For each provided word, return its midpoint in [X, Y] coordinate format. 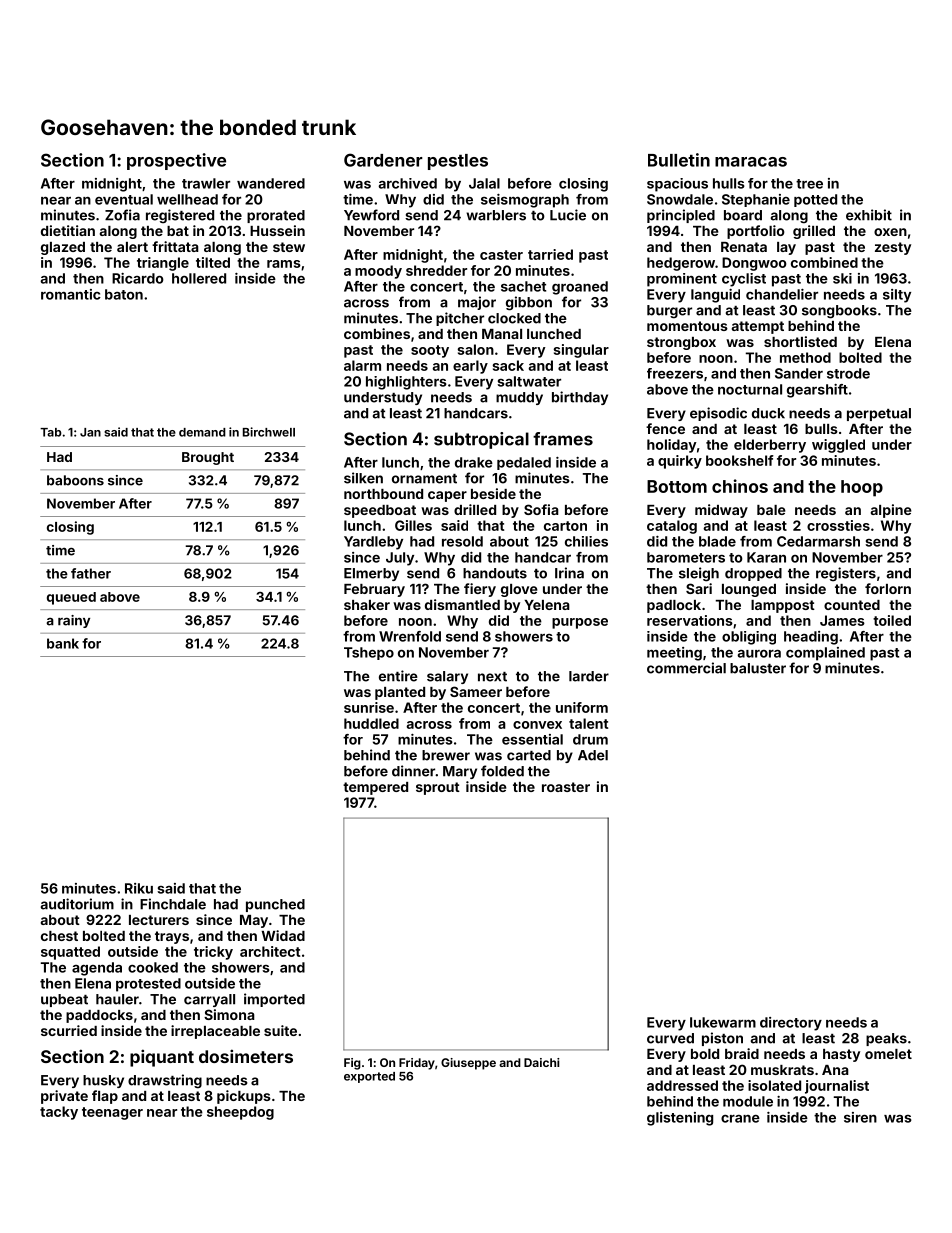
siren [860, 1117]
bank [63, 643]
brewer [446, 755]
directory [791, 1024]
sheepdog [240, 1113]
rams [284, 264]
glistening [680, 1119]
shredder [436, 270]
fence [665, 428]
